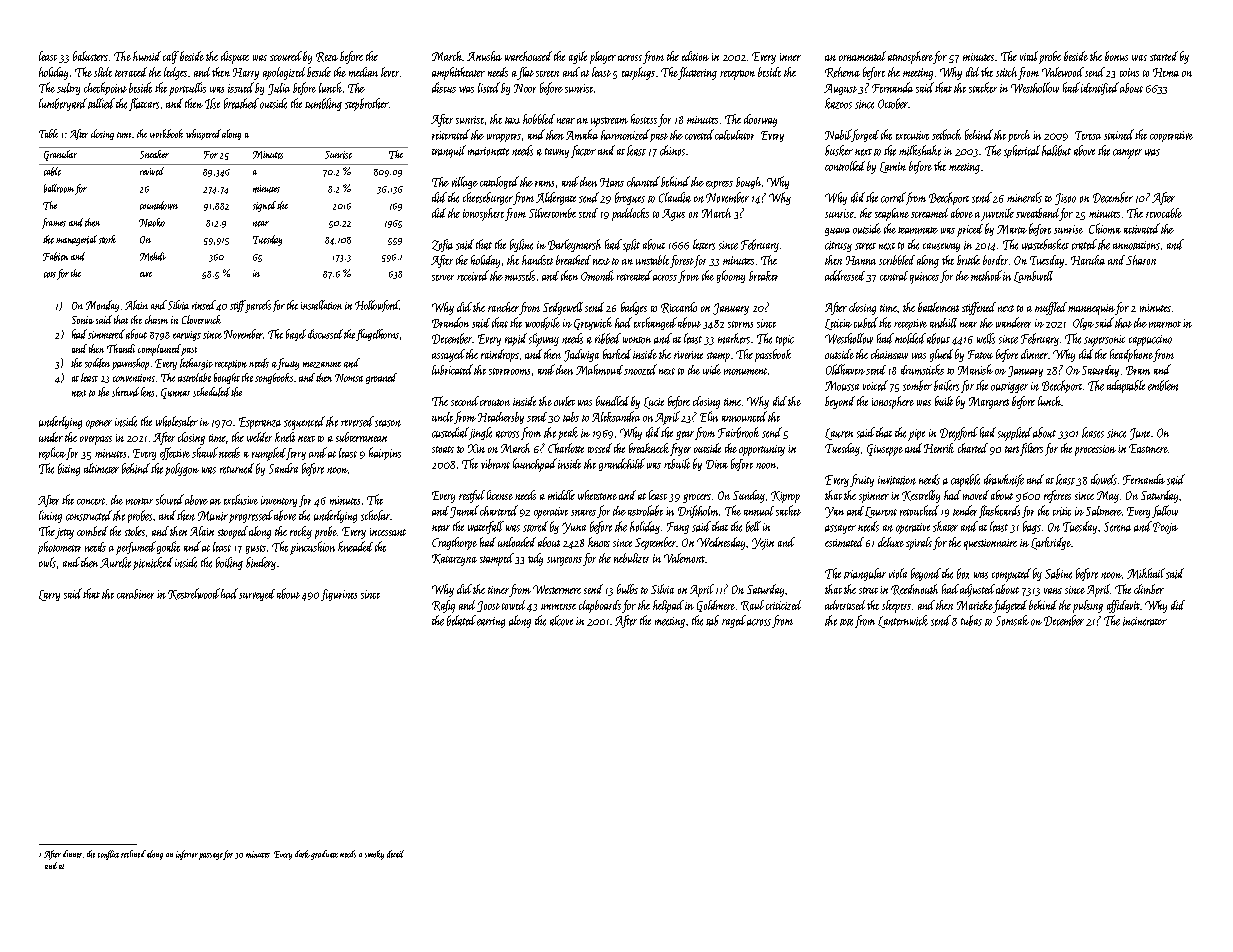  I want to click on advertised, so click(845, 605).
